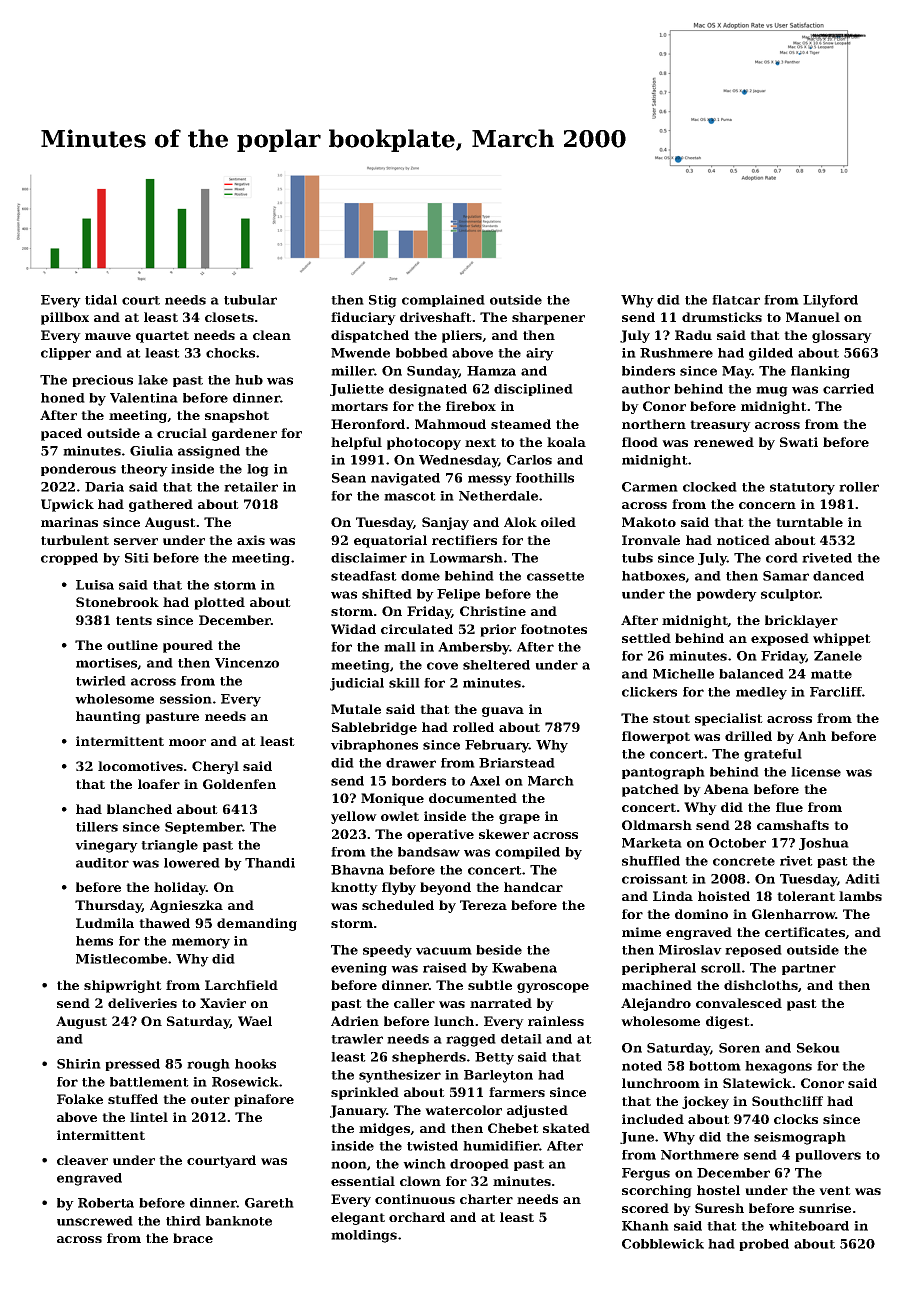 The image size is (924, 1308). What do you see at coordinates (519, 819) in the image?
I see `grape` at bounding box center [519, 819].
